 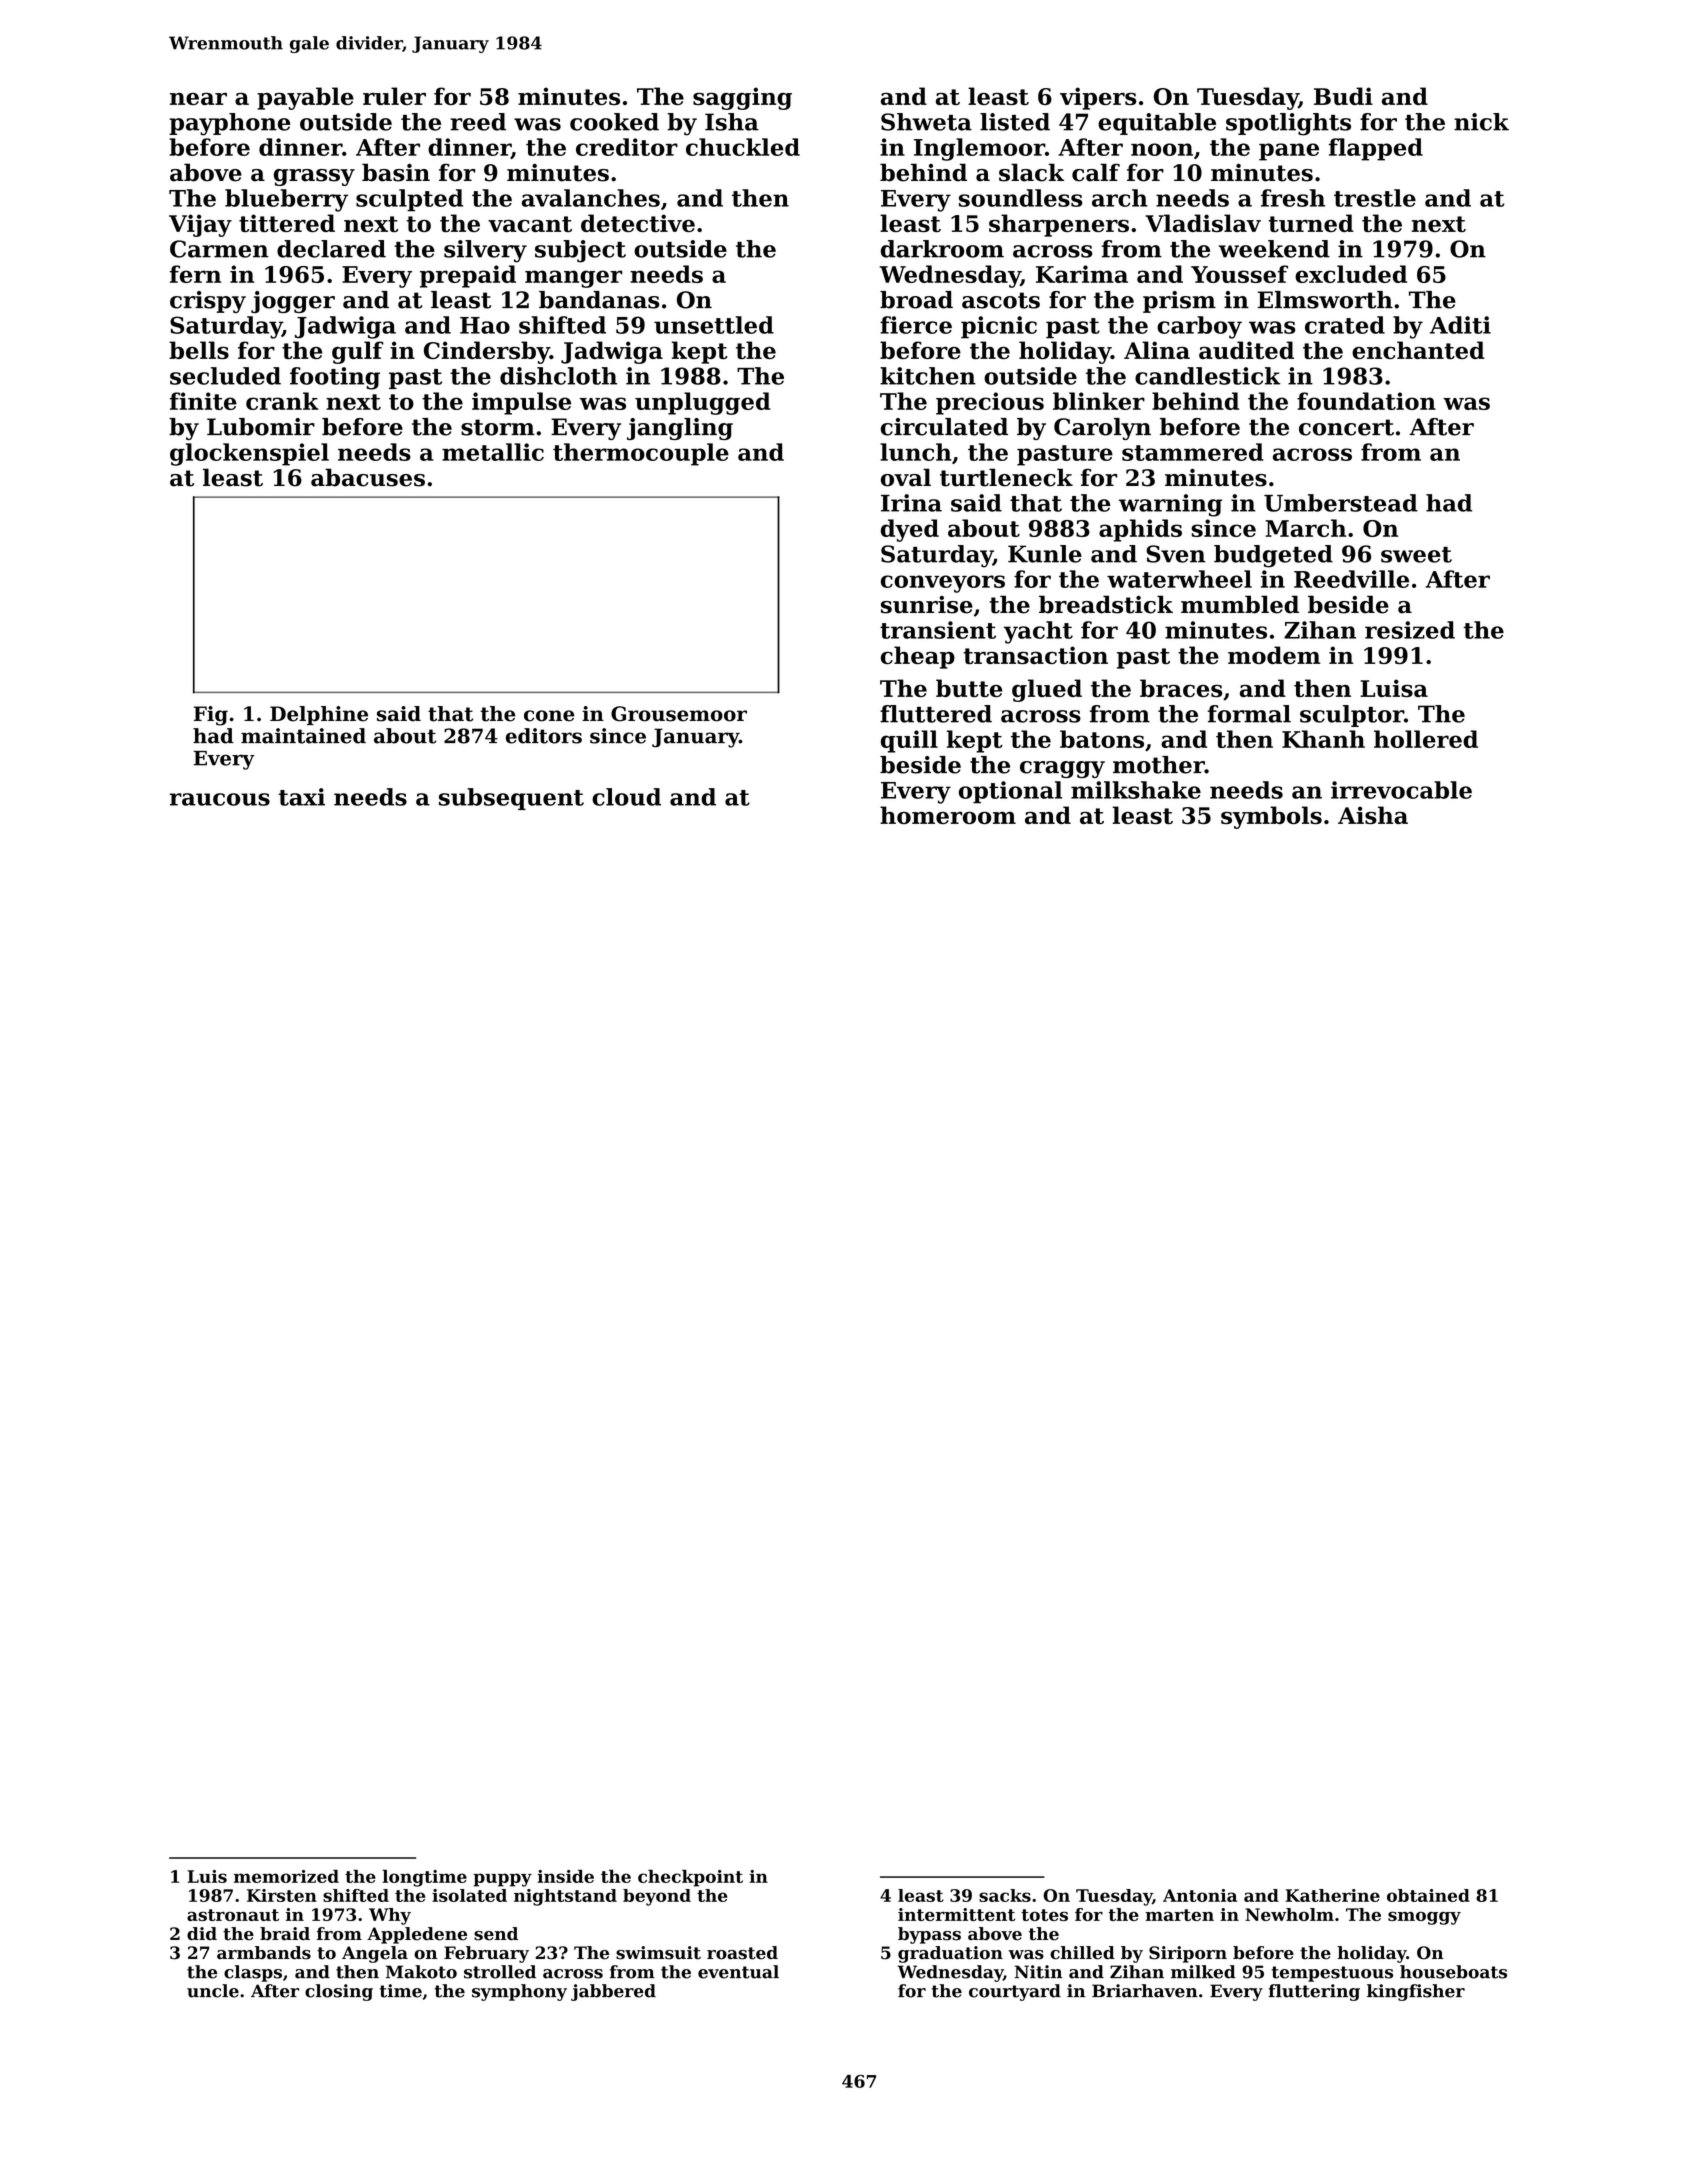 I want to click on payable, so click(x=305, y=98).
